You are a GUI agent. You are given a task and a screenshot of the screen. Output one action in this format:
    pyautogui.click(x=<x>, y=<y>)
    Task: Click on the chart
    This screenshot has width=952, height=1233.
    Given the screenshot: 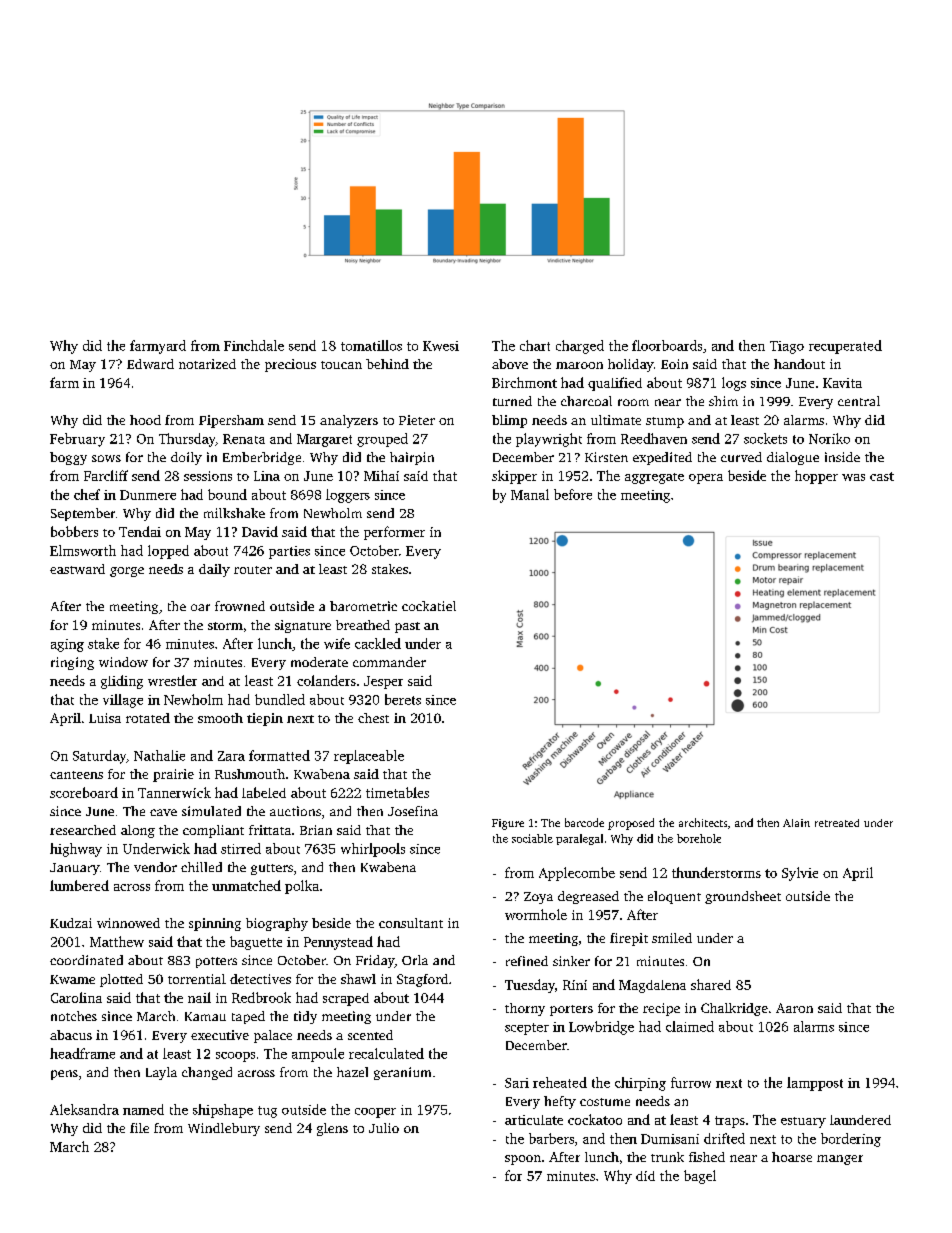 What is the action you would take?
    pyautogui.click(x=535, y=345)
